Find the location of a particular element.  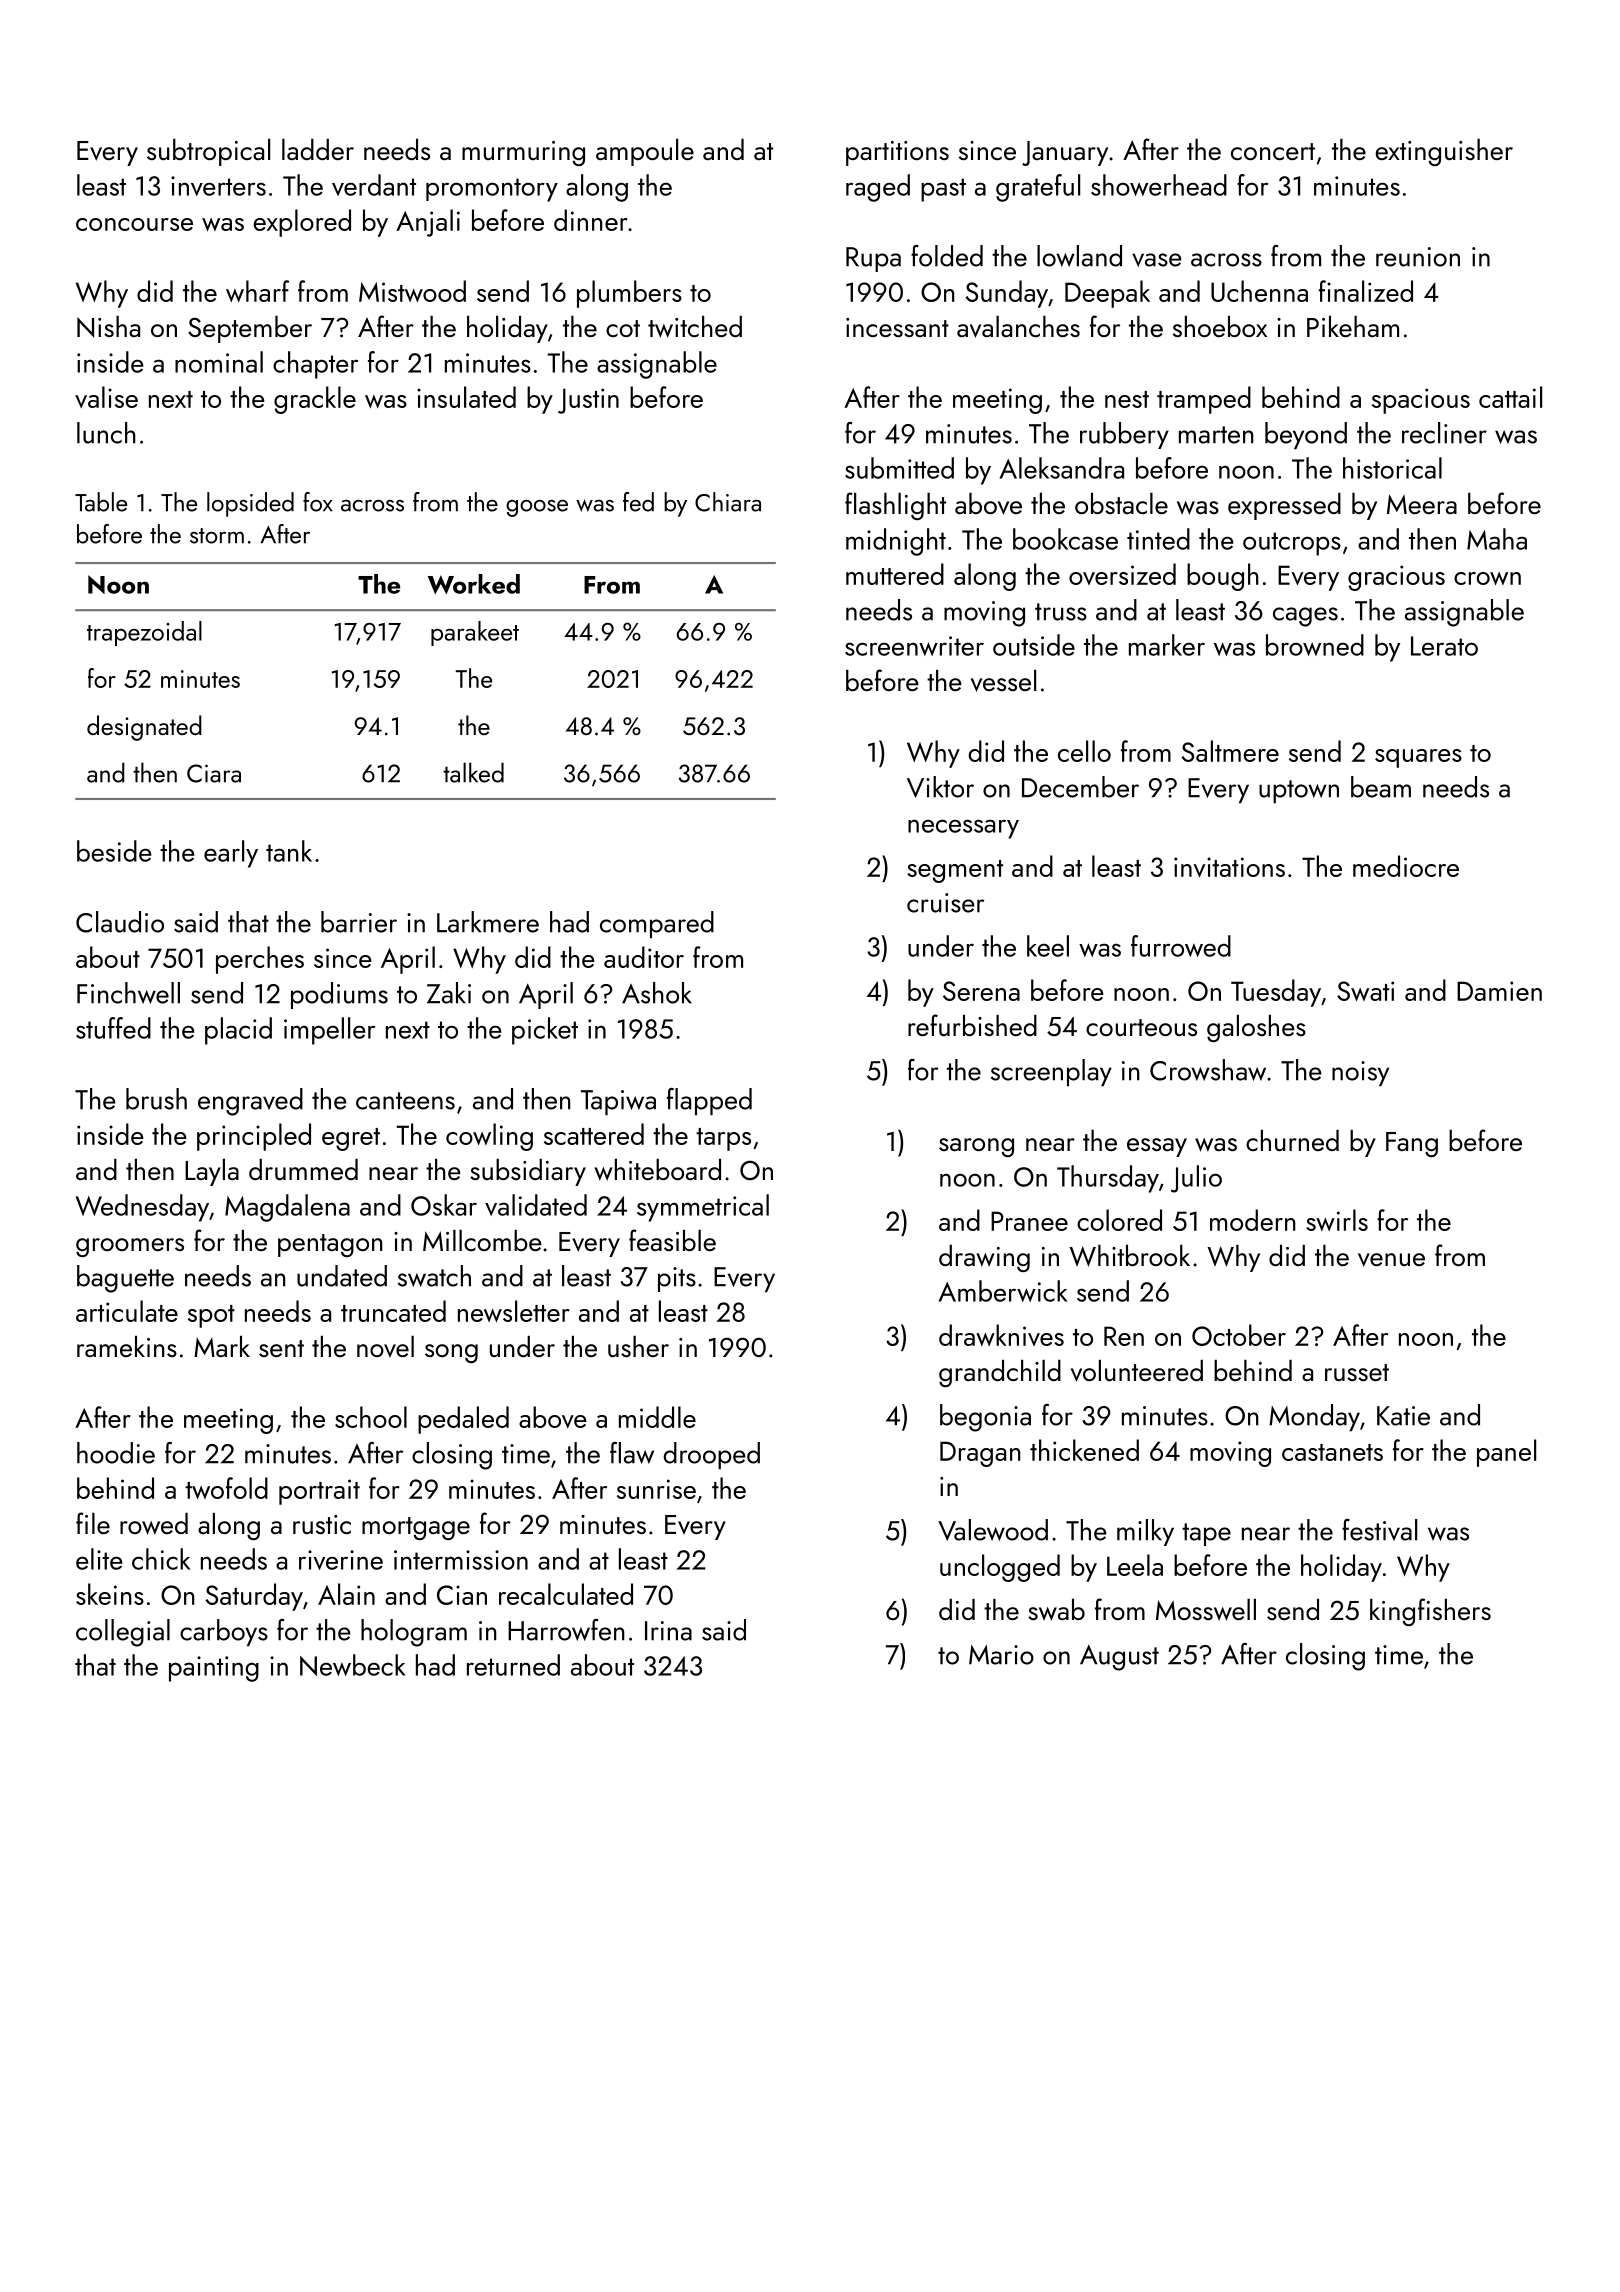

Wednesday is located at coordinates (142, 1208).
